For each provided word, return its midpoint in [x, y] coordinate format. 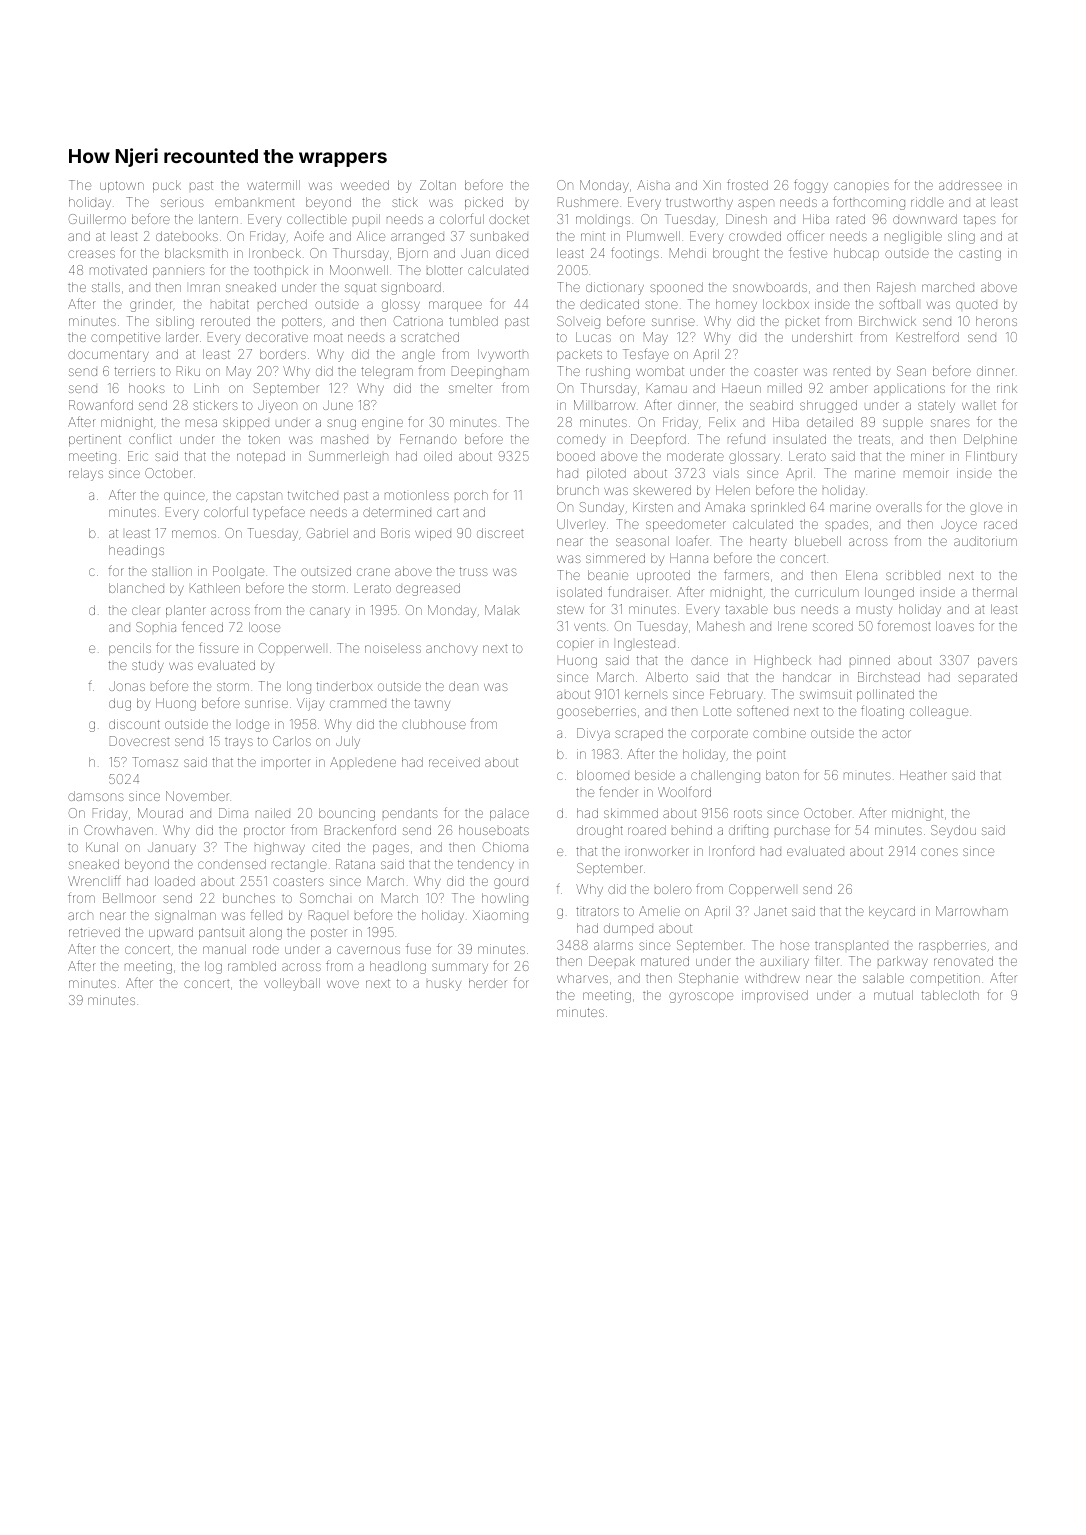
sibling [175, 322]
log [213, 967]
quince [184, 496]
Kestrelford [928, 336]
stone [661, 304]
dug [120, 704]
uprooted [663, 576]
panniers [179, 272]
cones [939, 852]
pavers [997, 662]
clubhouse [434, 724]
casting [980, 254]
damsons [96, 796]
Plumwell [653, 236]
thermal [995, 592]
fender [618, 792]
